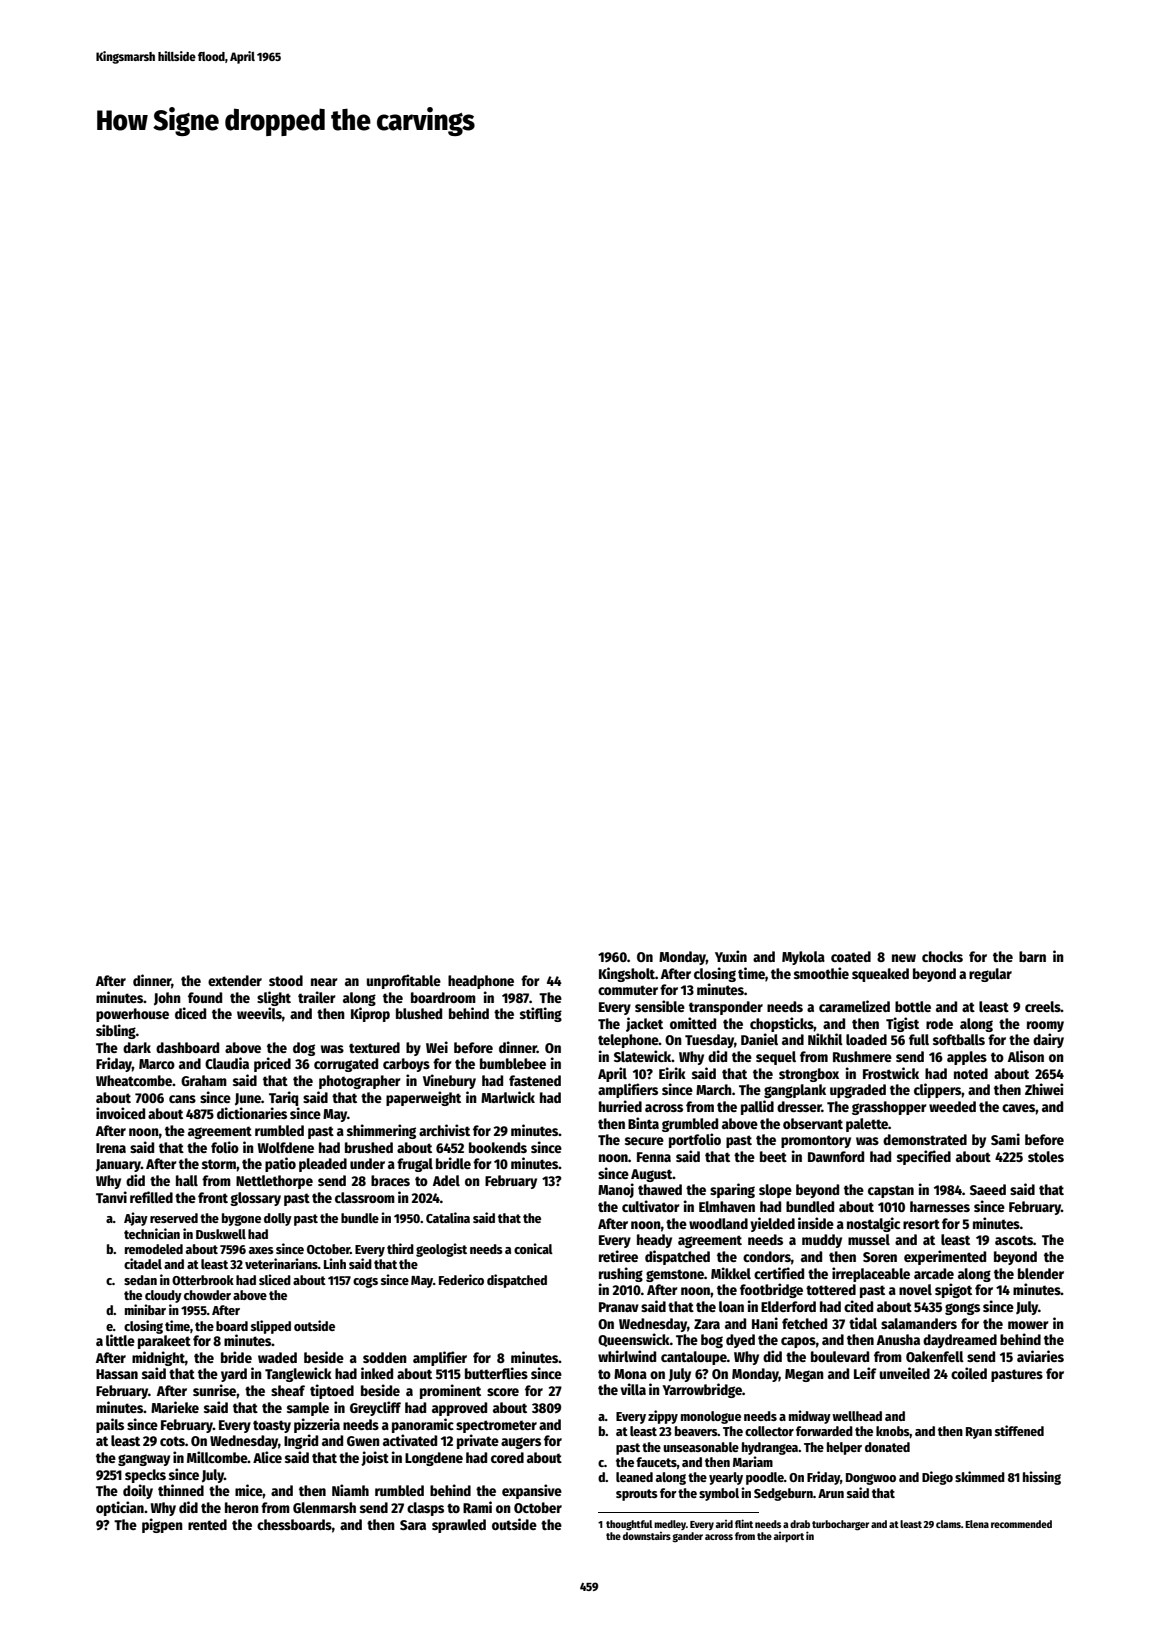 The width and height of the screenshot is (1160, 1641). I want to click on cantaloupe, so click(694, 1358).
